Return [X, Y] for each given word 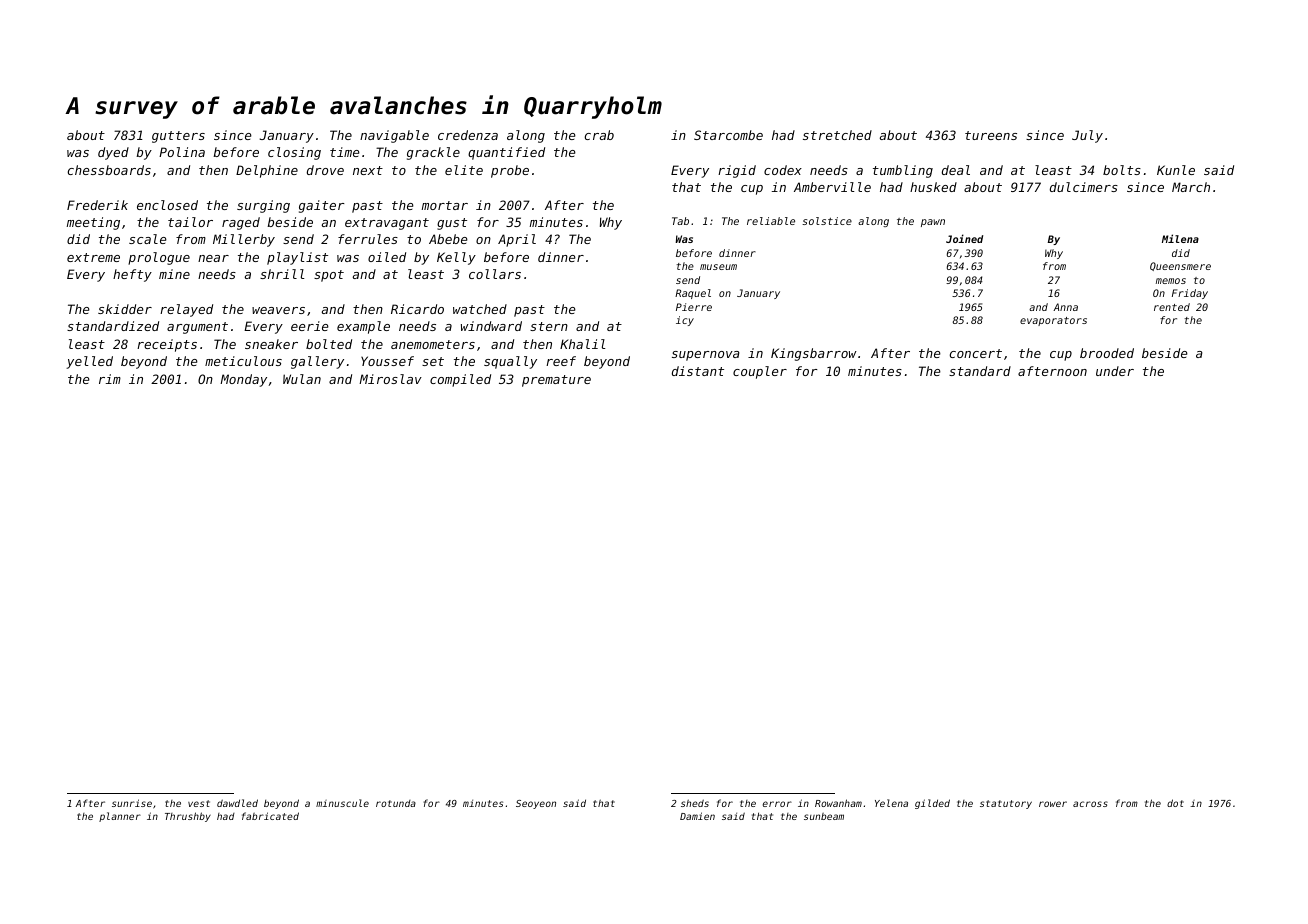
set [433, 361]
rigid [737, 171]
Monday [243, 380]
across [1090, 804]
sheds [695, 803]
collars [495, 274]
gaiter [322, 206]
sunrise [132, 803]
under [1115, 371]
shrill [282, 274]
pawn [933, 223]
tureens [991, 135]
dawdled [237, 803]
